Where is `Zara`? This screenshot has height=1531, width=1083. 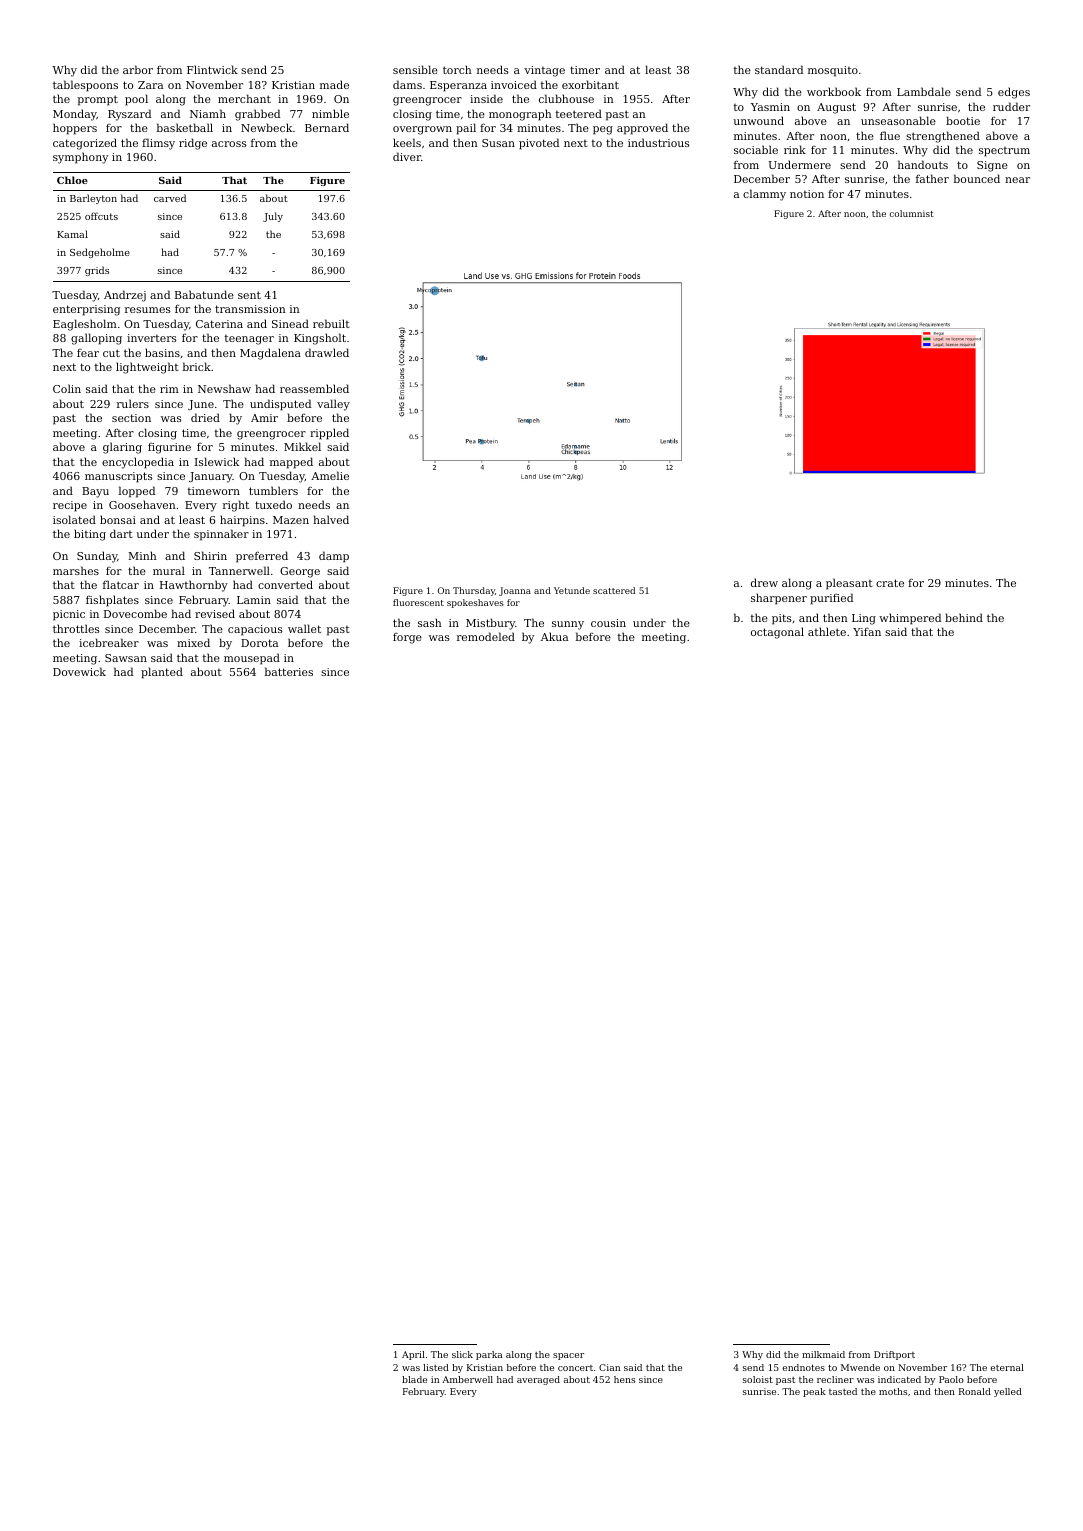
Zara is located at coordinates (151, 85).
